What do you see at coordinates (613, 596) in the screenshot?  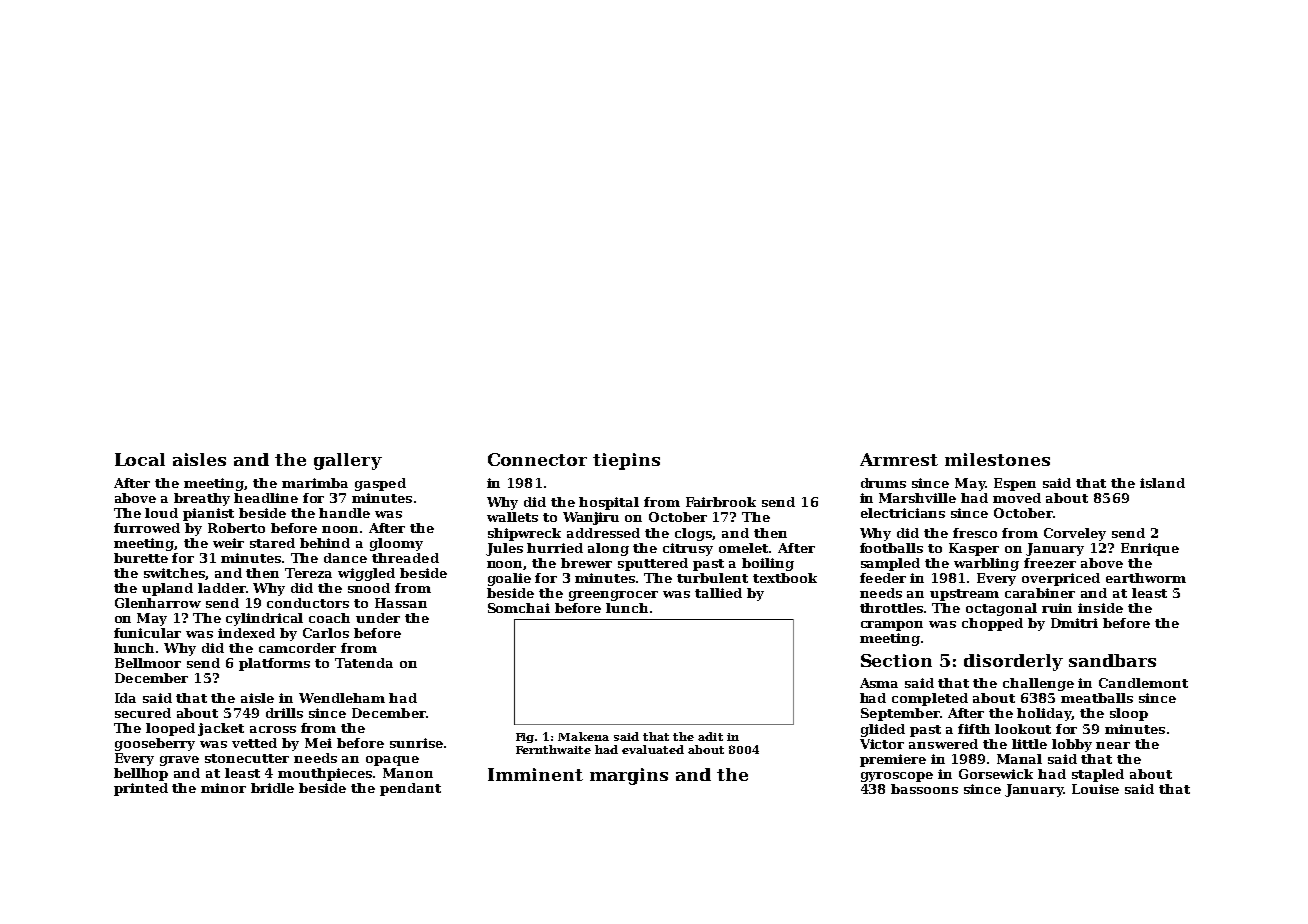 I see `greengrocer` at bounding box center [613, 596].
